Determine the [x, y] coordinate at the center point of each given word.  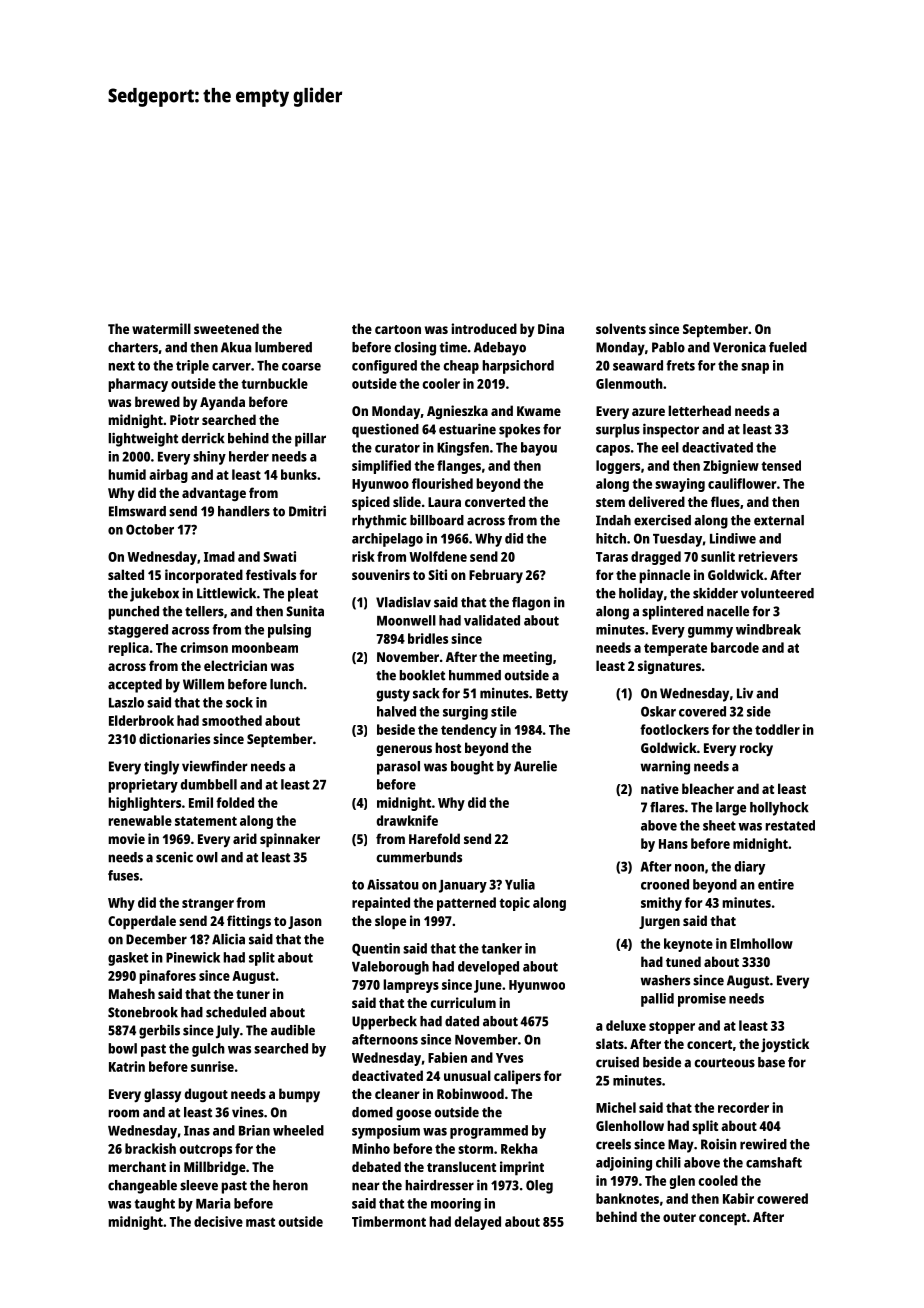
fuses [123, 875]
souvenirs [381, 574]
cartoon [398, 329]
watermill [161, 328]
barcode [735, 647]
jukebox [154, 594]
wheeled [298, 1130]
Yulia [520, 884]
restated [790, 825]
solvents [621, 328]
